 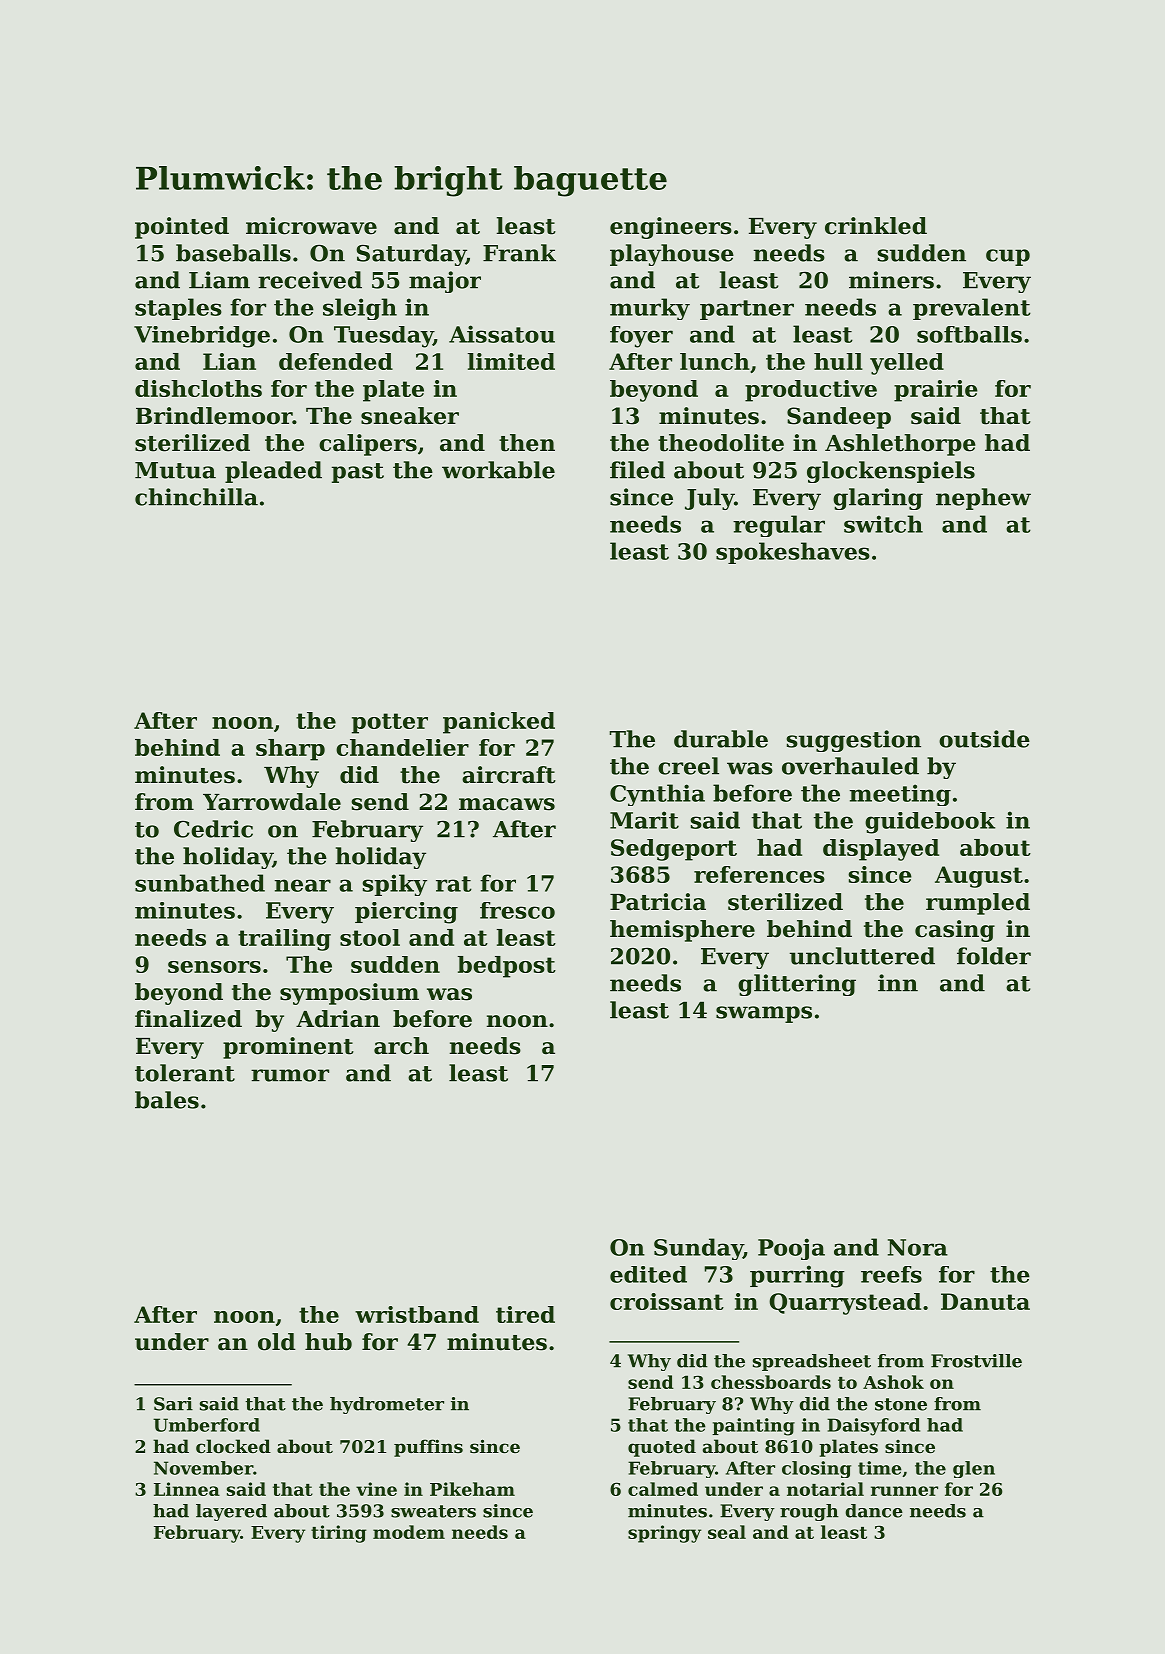 I want to click on engineers, so click(x=671, y=228).
